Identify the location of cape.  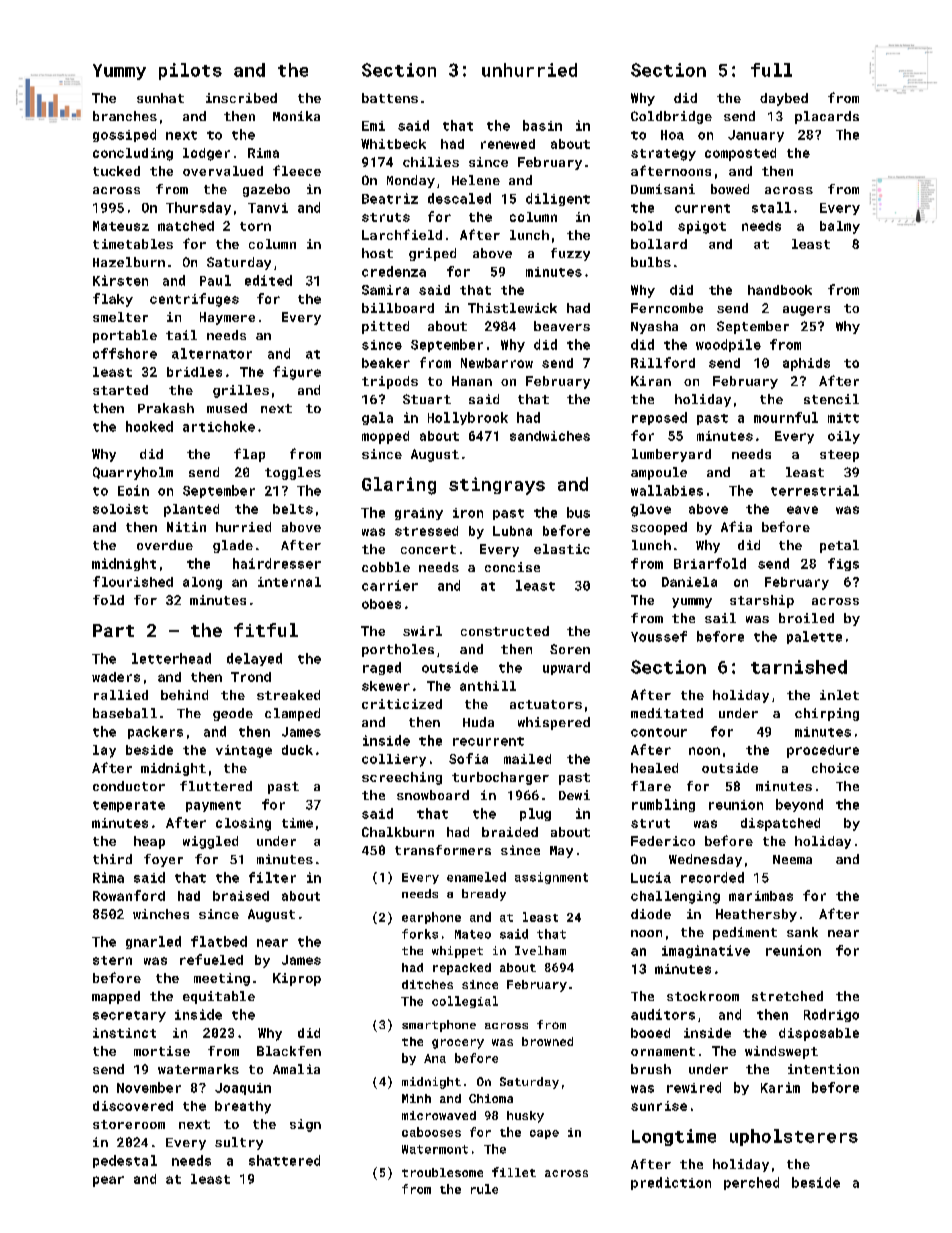
(544, 1134).
